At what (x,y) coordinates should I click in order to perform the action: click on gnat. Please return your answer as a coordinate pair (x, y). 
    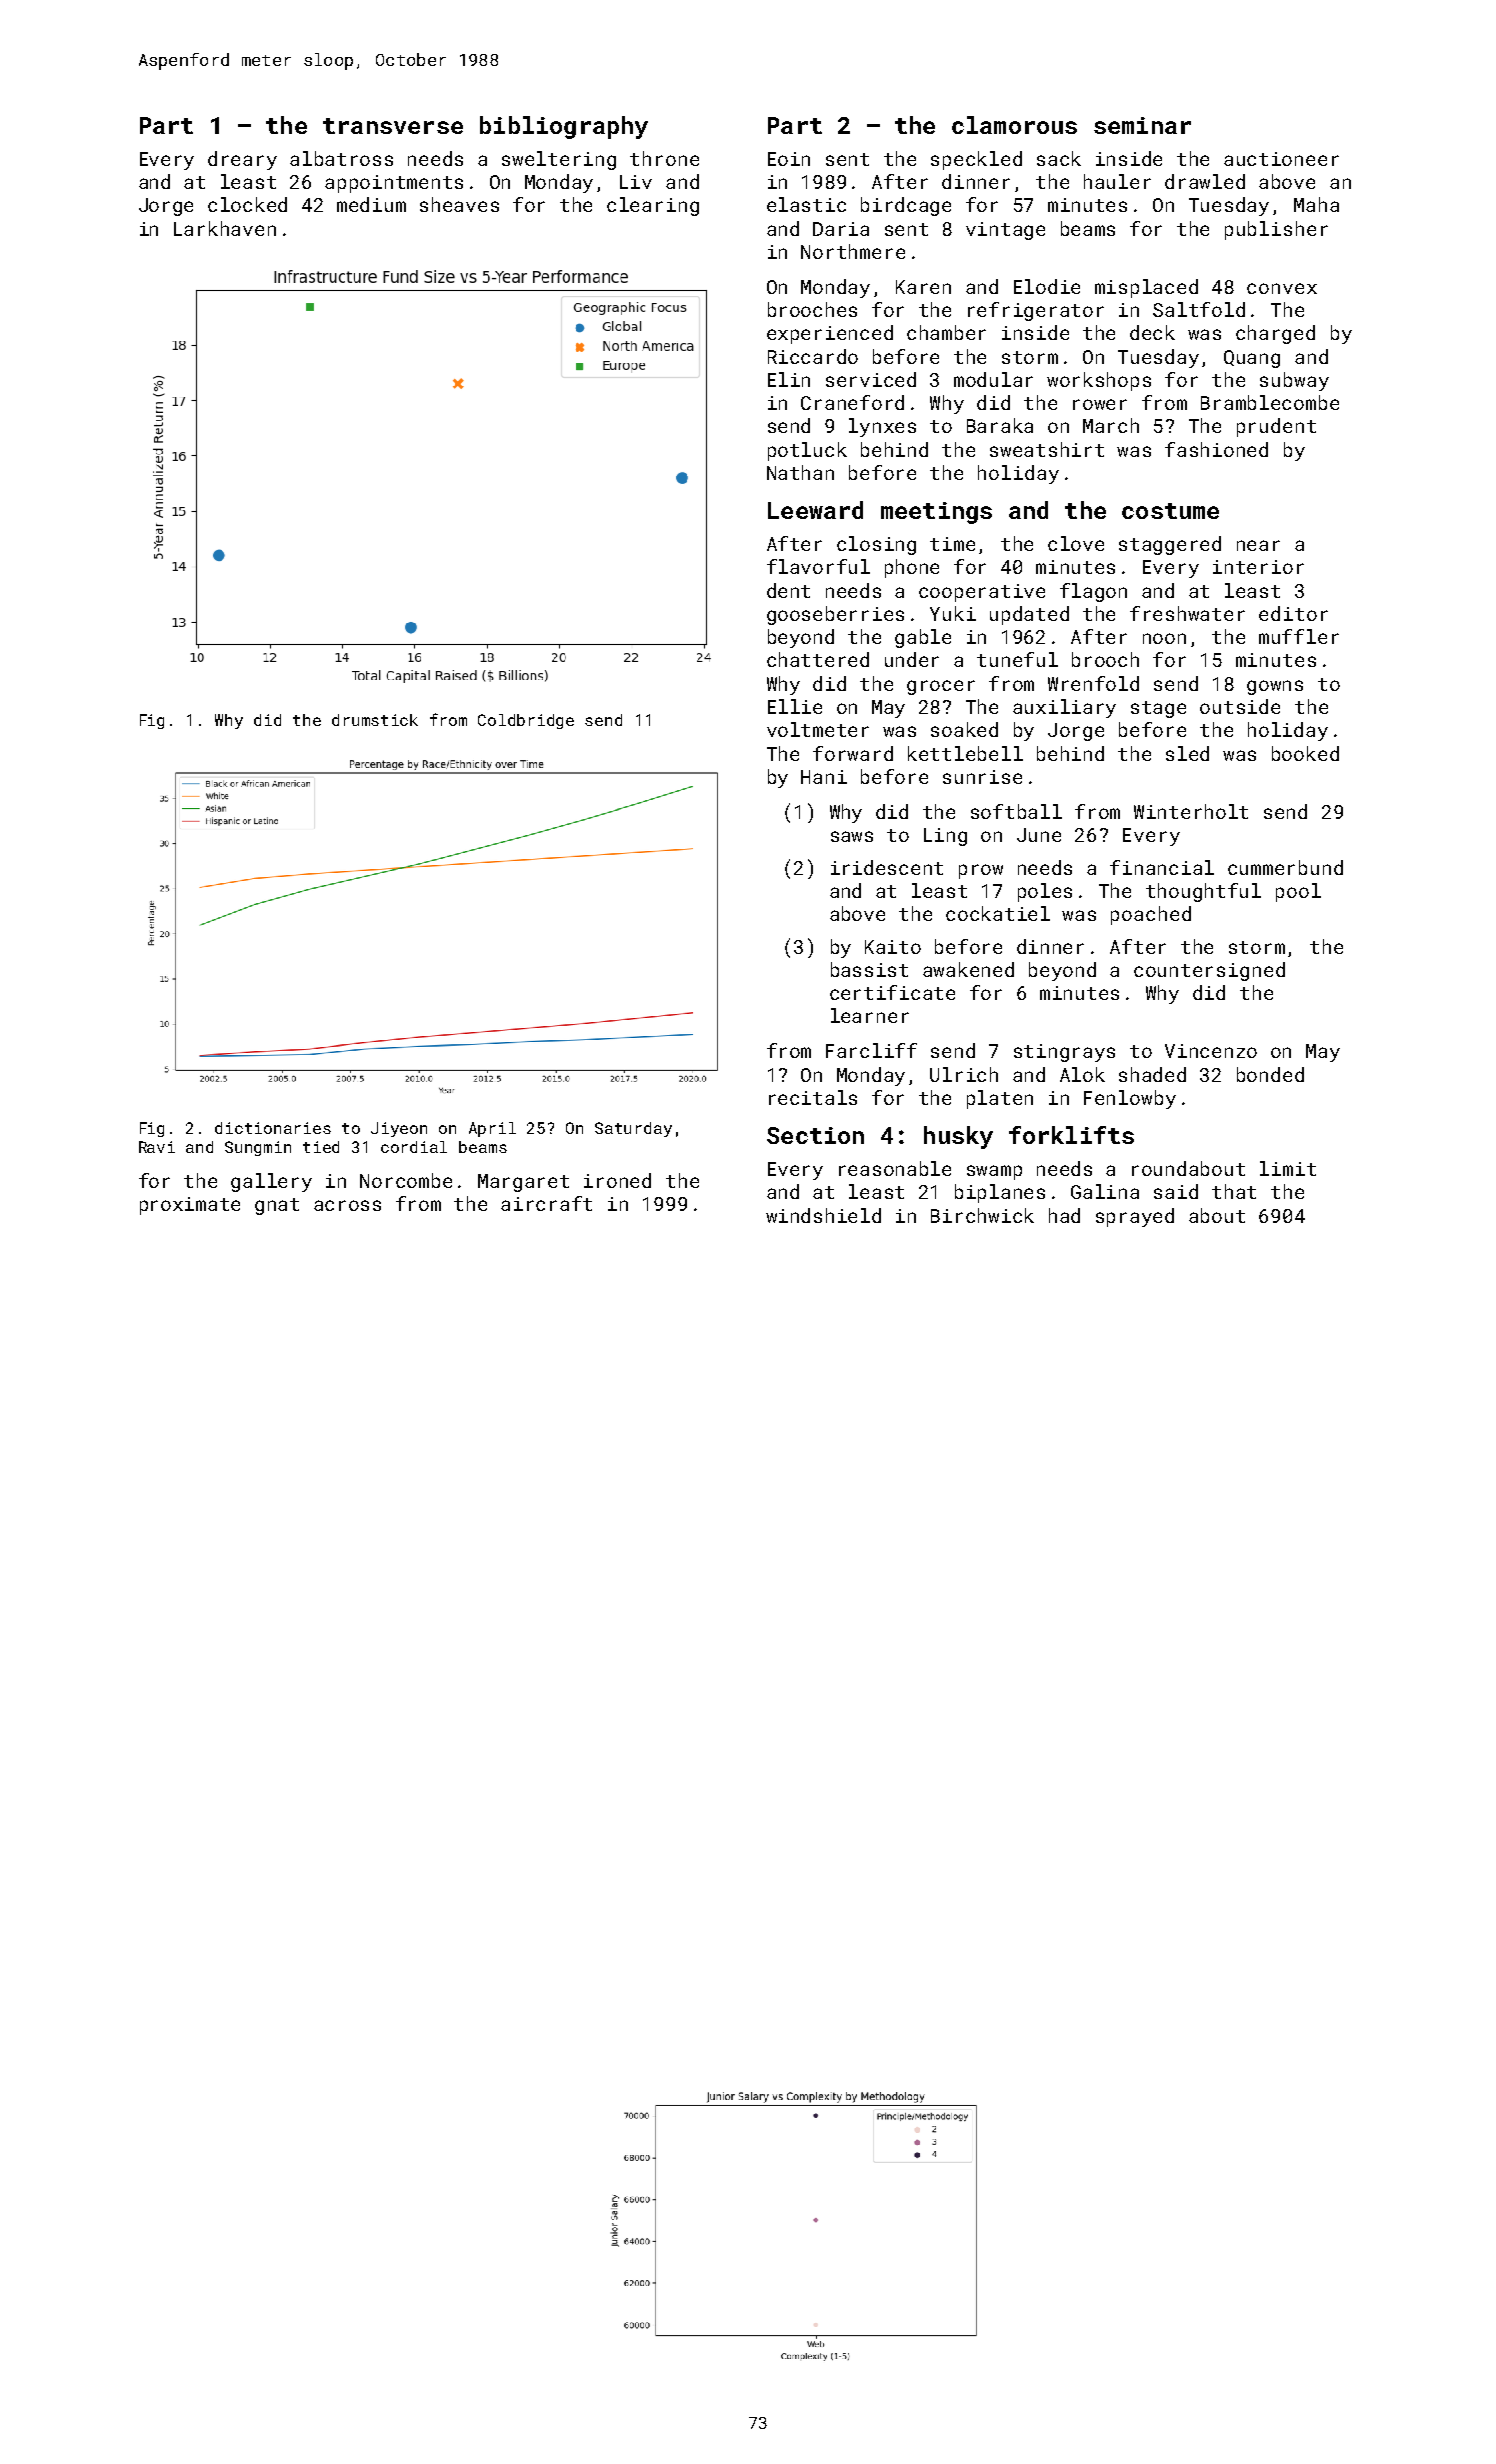
    Looking at the image, I should click on (277, 1206).
